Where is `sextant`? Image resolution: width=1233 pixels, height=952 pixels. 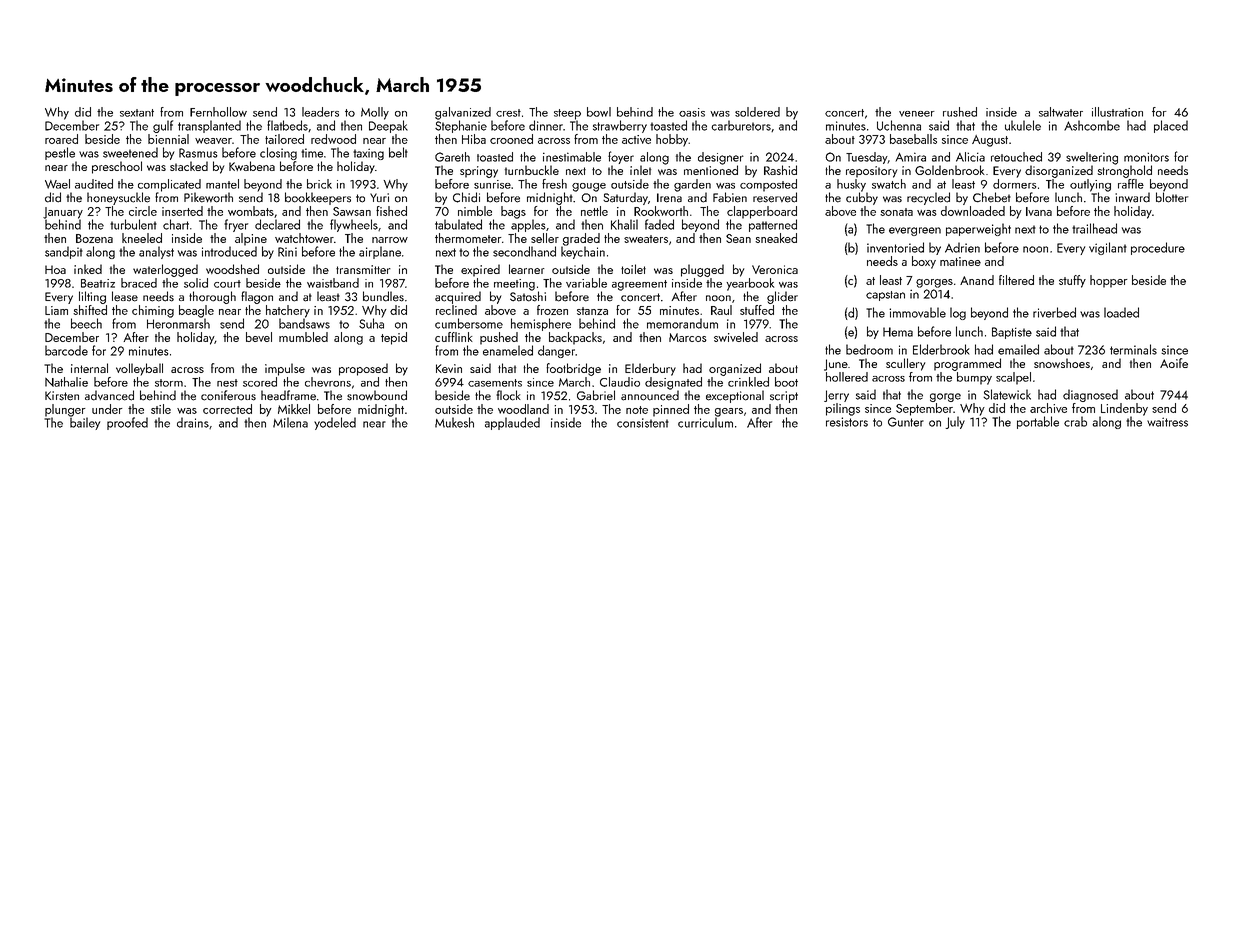
sextant is located at coordinates (137, 113).
